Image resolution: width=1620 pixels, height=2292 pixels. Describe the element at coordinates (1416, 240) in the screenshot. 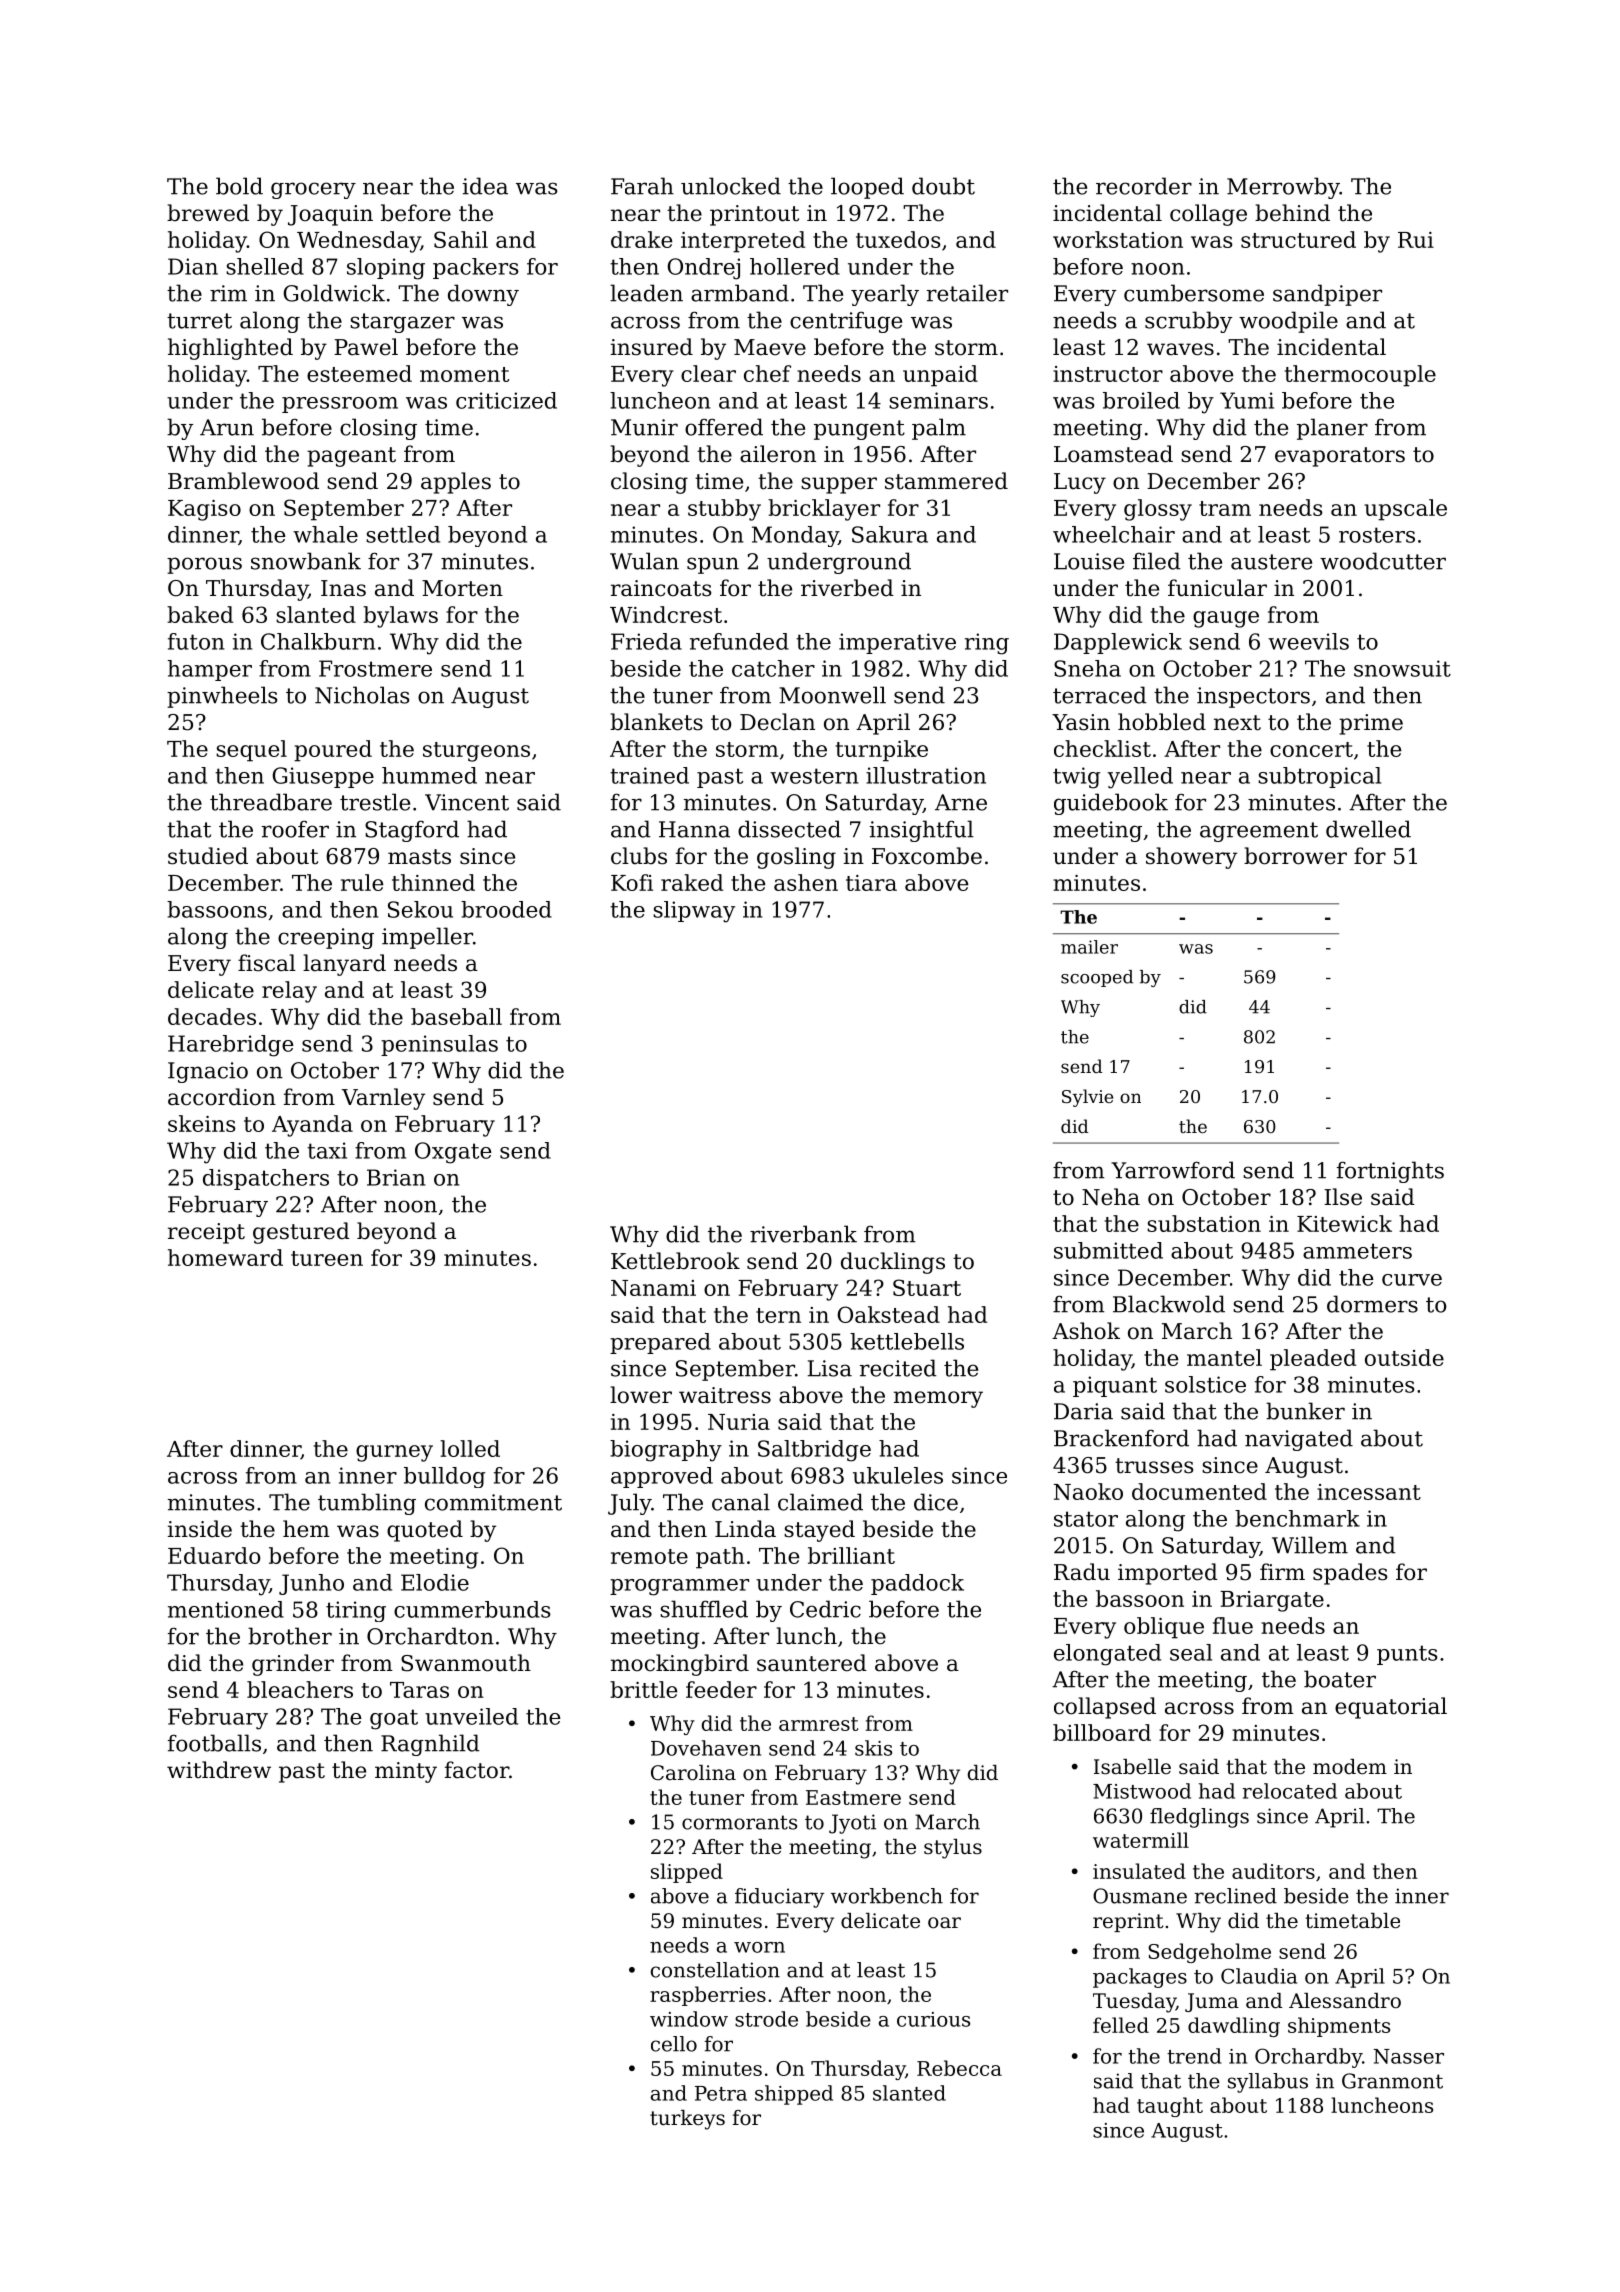

I see `Rui` at that location.
